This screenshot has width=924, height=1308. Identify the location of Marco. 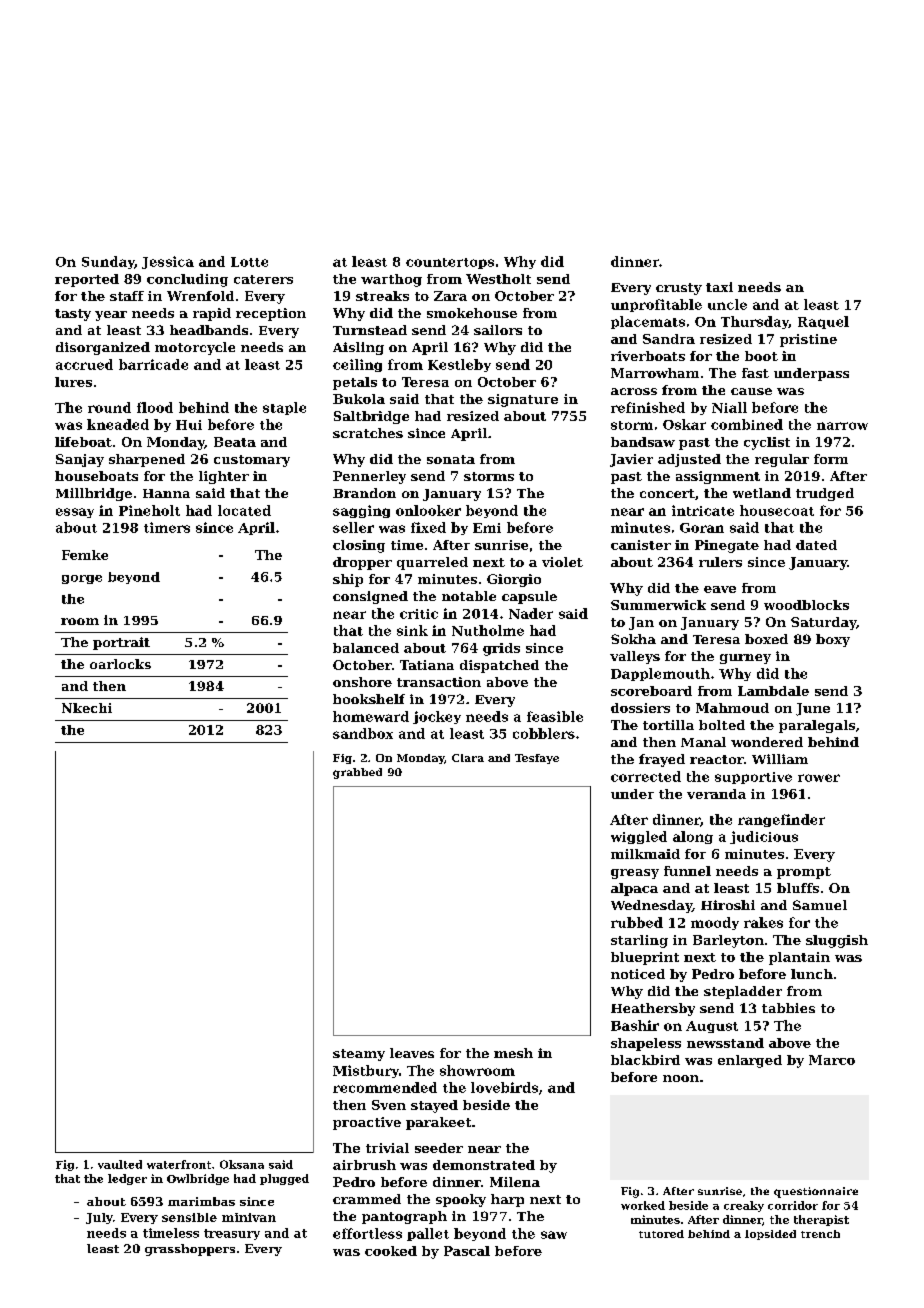
(832, 1060).
